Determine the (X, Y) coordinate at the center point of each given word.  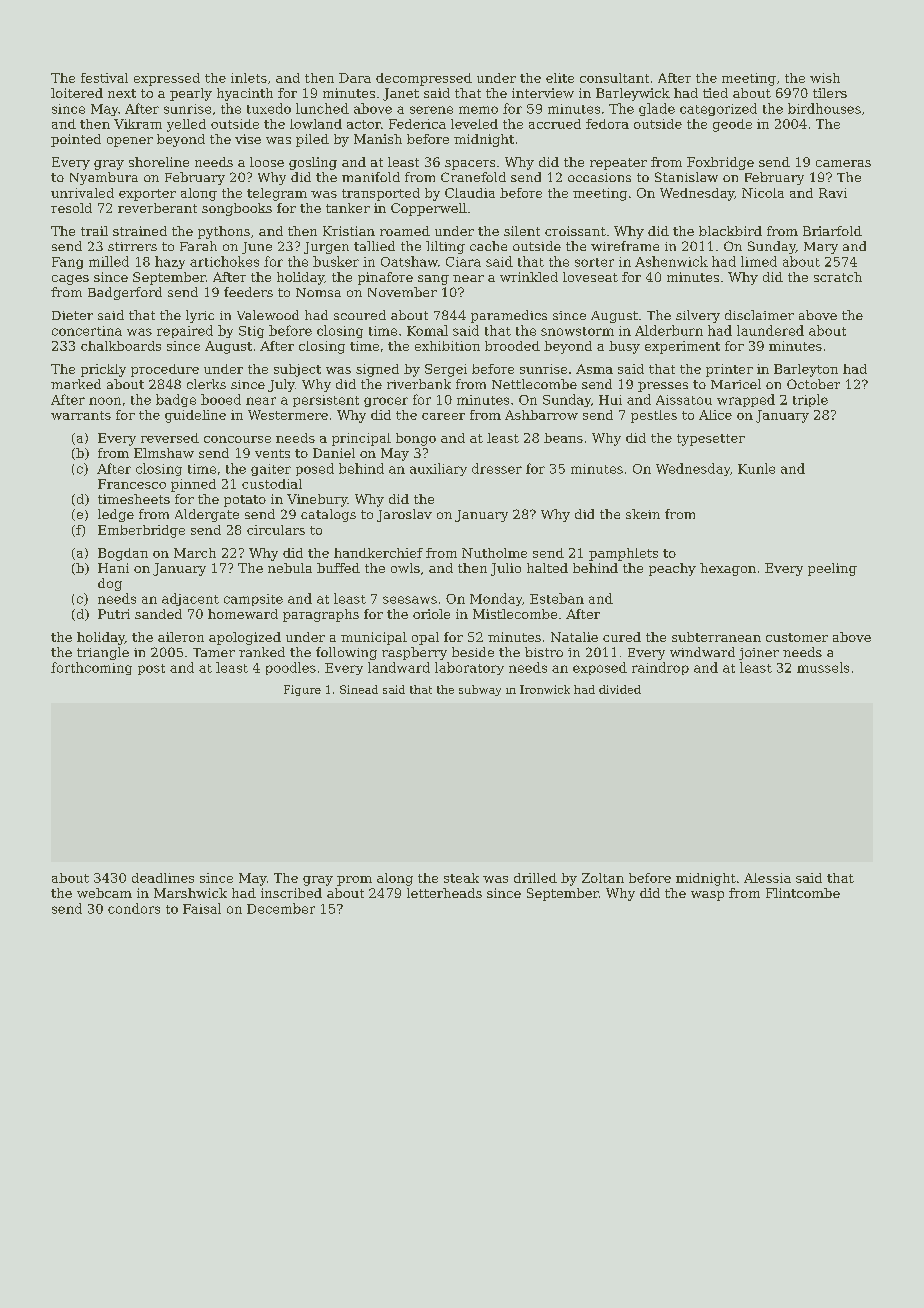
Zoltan (603, 878)
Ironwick (545, 689)
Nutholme (494, 553)
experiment (682, 347)
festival (104, 78)
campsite (253, 600)
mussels (823, 667)
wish (825, 78)
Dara (355, 78)
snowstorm (577, 331)
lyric (200, 316)
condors (134, 908)
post (151, 669)
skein (643, 514)
